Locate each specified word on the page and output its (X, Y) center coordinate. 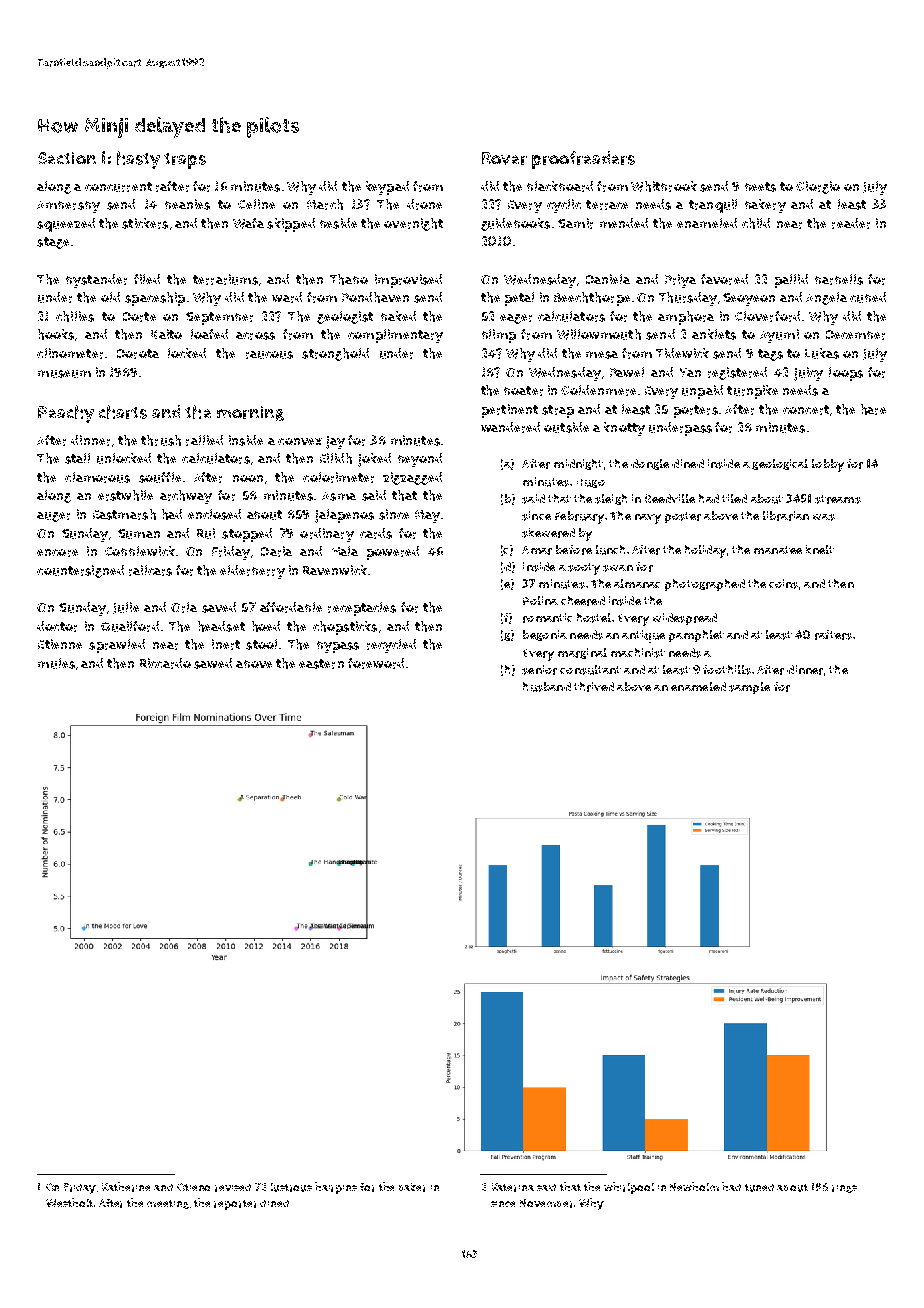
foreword (376, 663)
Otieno (193, 1187)
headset (221, 626)
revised (233, 1188)
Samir (575, 223)
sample (749, 688)
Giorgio (818, 187)
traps (185, 161)
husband (547, 687)
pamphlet (696, 636)
